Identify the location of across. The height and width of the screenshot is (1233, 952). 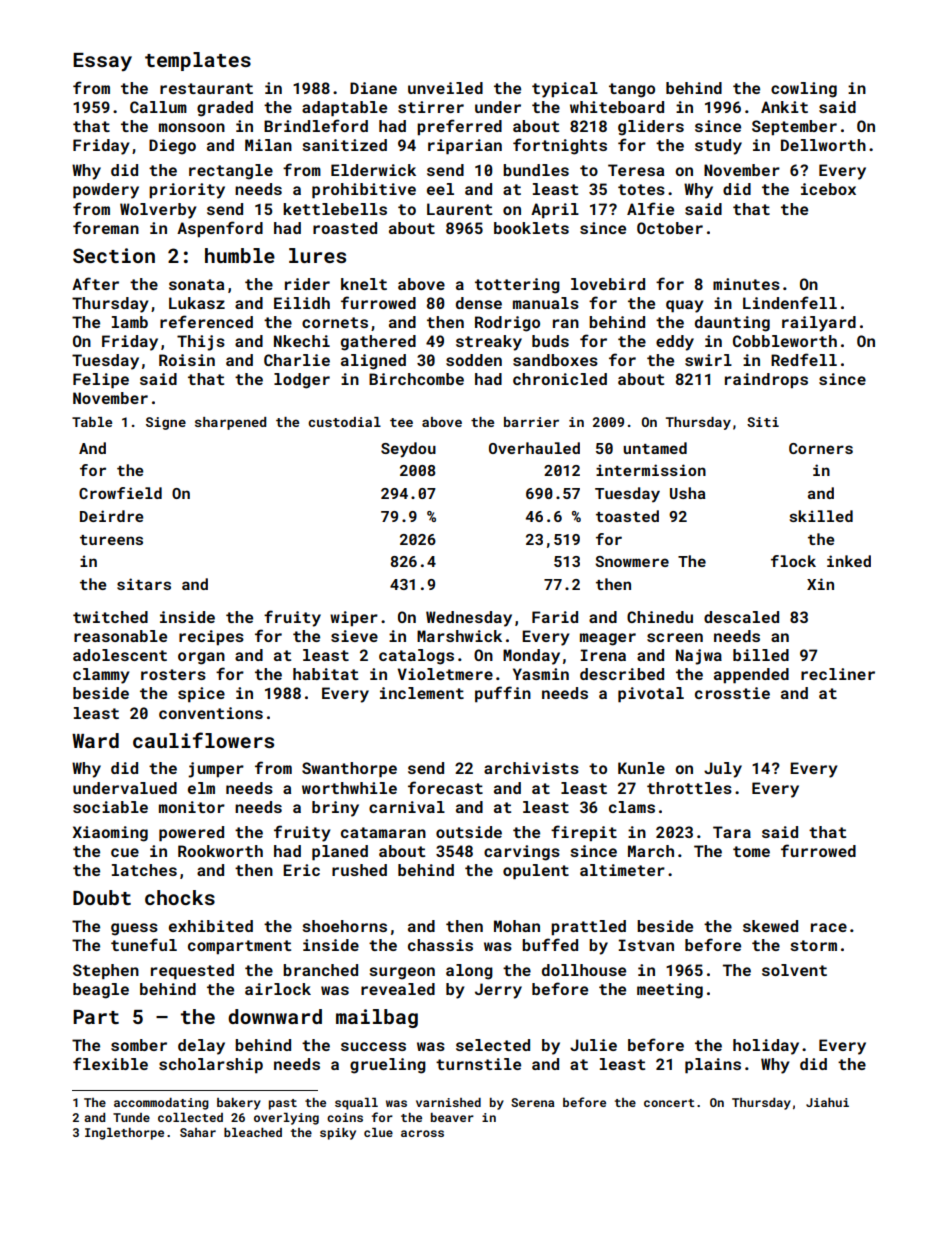
(422, 1133).
